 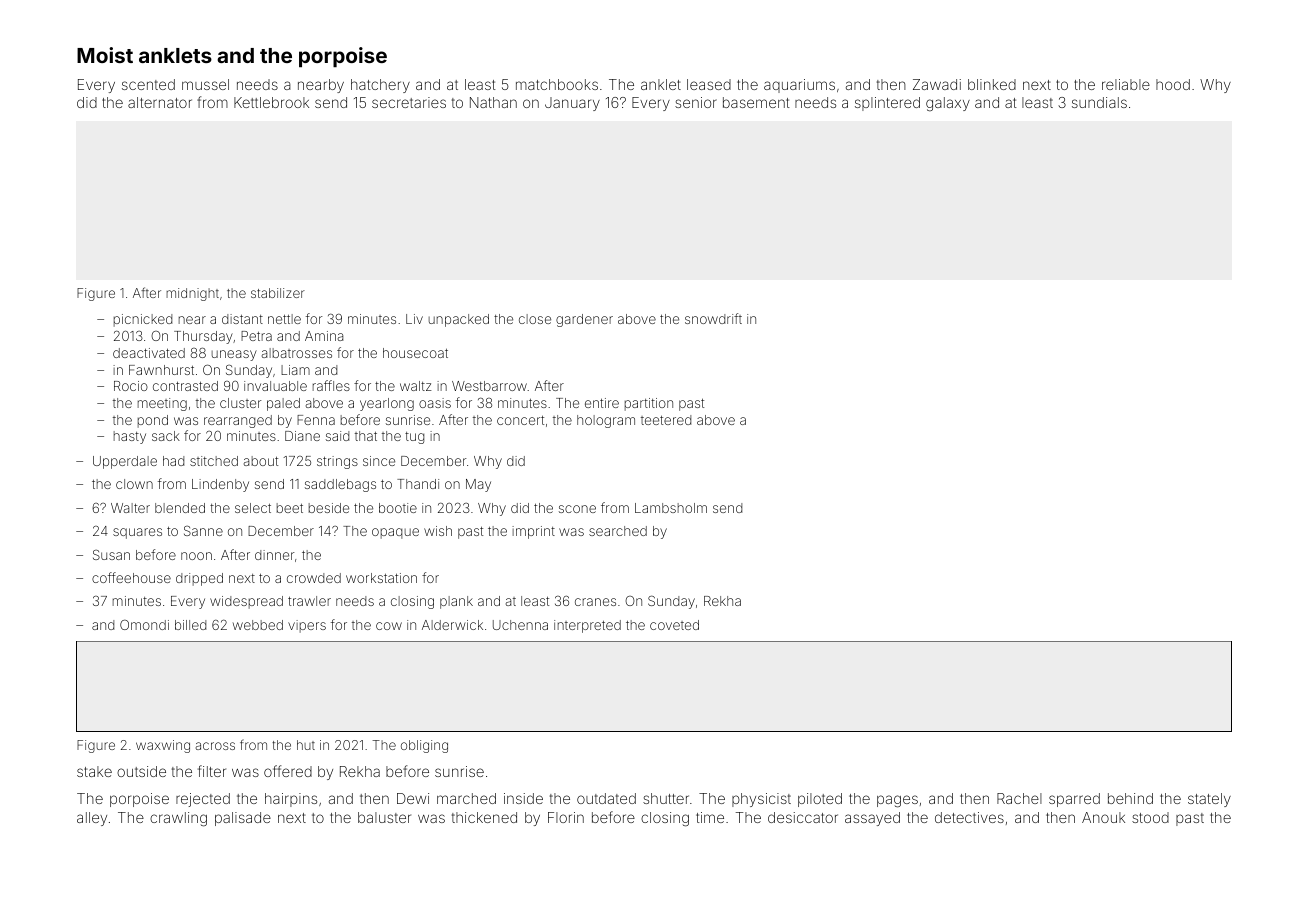 I want to click on across, so click(x=215, y=746).
